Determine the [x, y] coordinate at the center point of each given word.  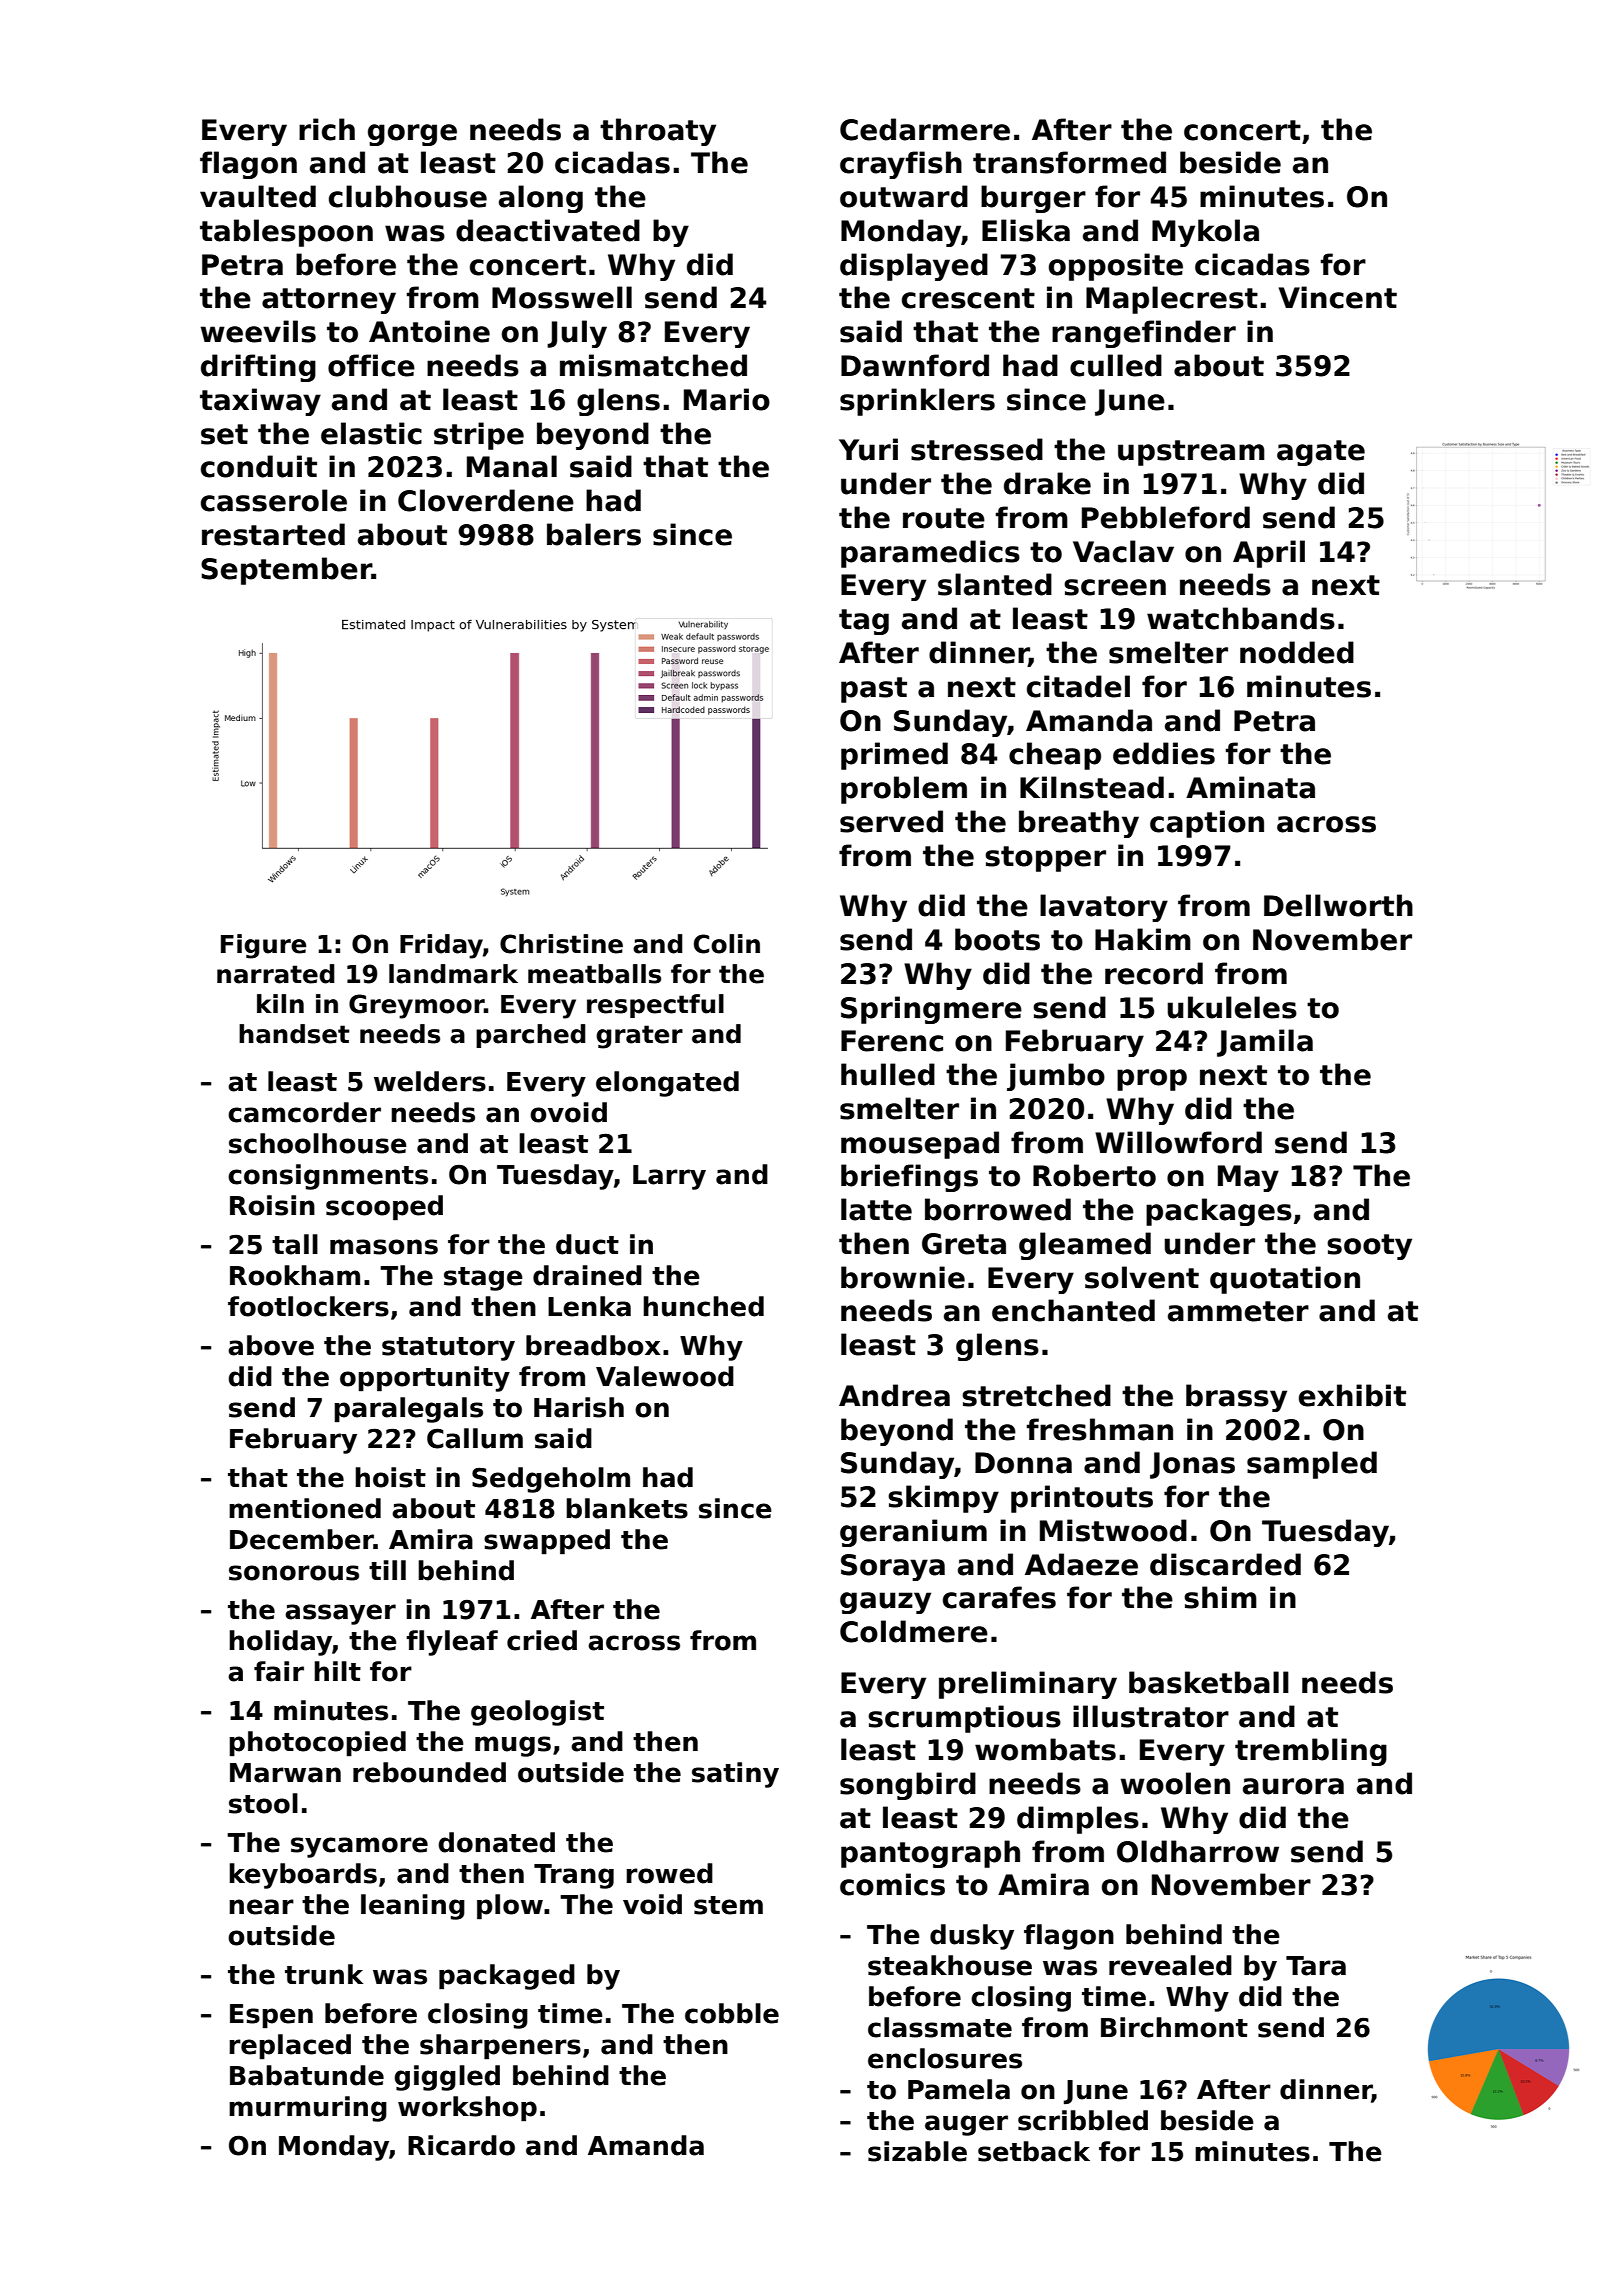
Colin [727, 944]
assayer [340, 1614]
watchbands [1241, 618]
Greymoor [416, 1006]
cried [542, 1640]
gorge [412, 135]
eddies [1164, 753]
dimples [1078, 1820]
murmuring [308, 2109]
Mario [727, 399]
